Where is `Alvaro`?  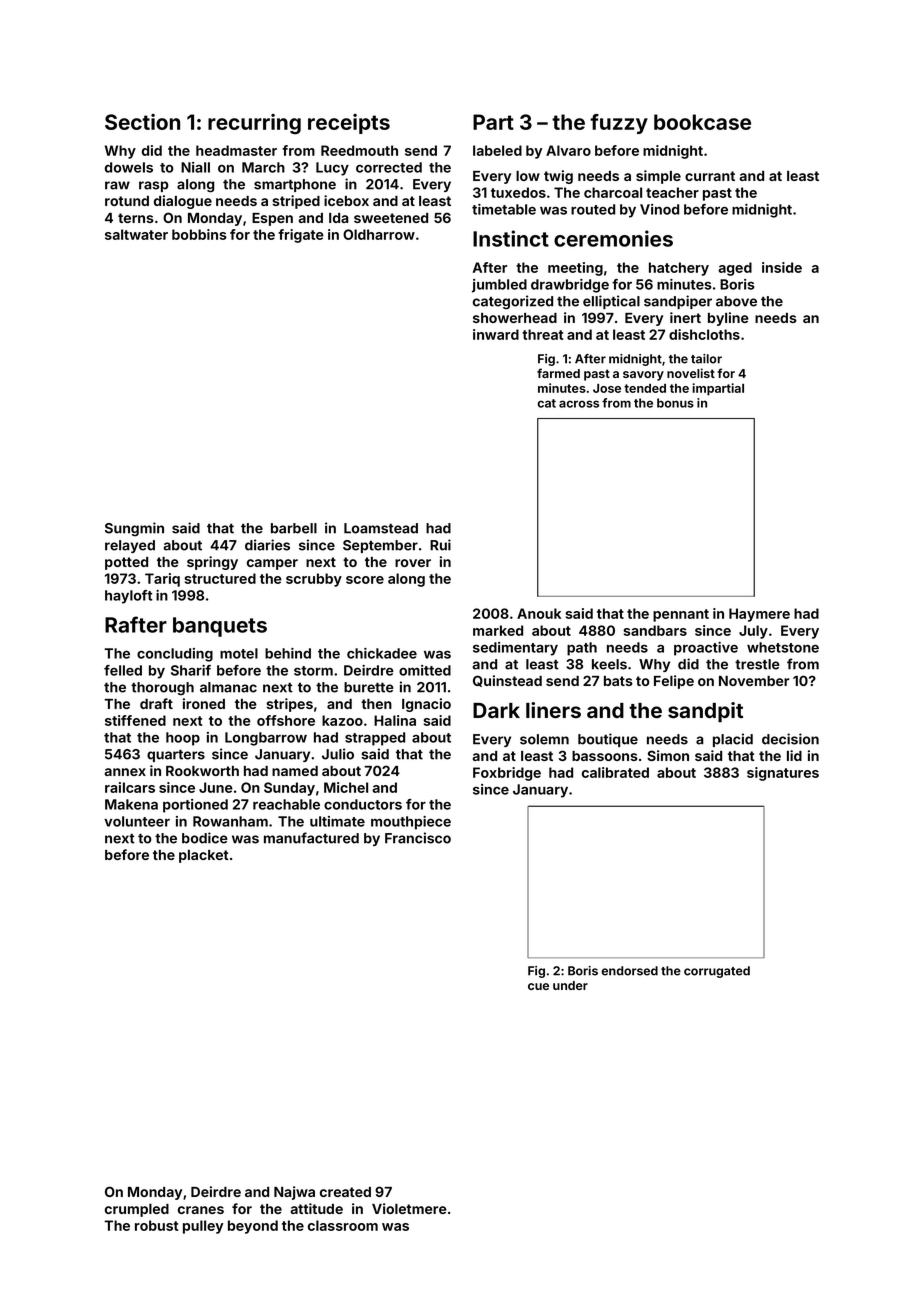
Alvaro is located at coordinates (568, 150).
